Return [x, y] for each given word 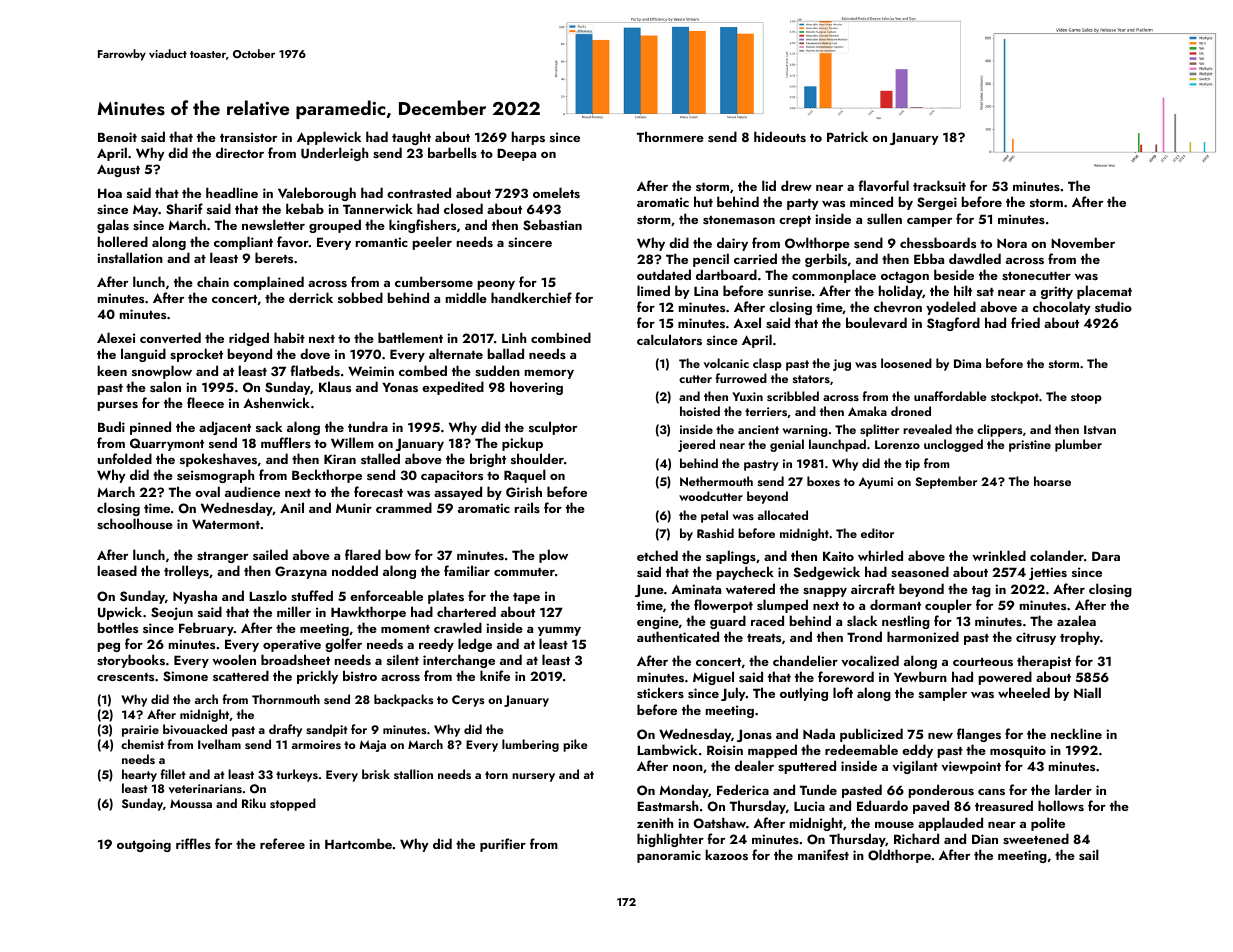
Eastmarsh [667, 805]
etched [657, 555]
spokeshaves [218, 460]
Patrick [847, 136]
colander [1057, 555]
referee [282, 843]
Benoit [117, 137]
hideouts [780, 136]
